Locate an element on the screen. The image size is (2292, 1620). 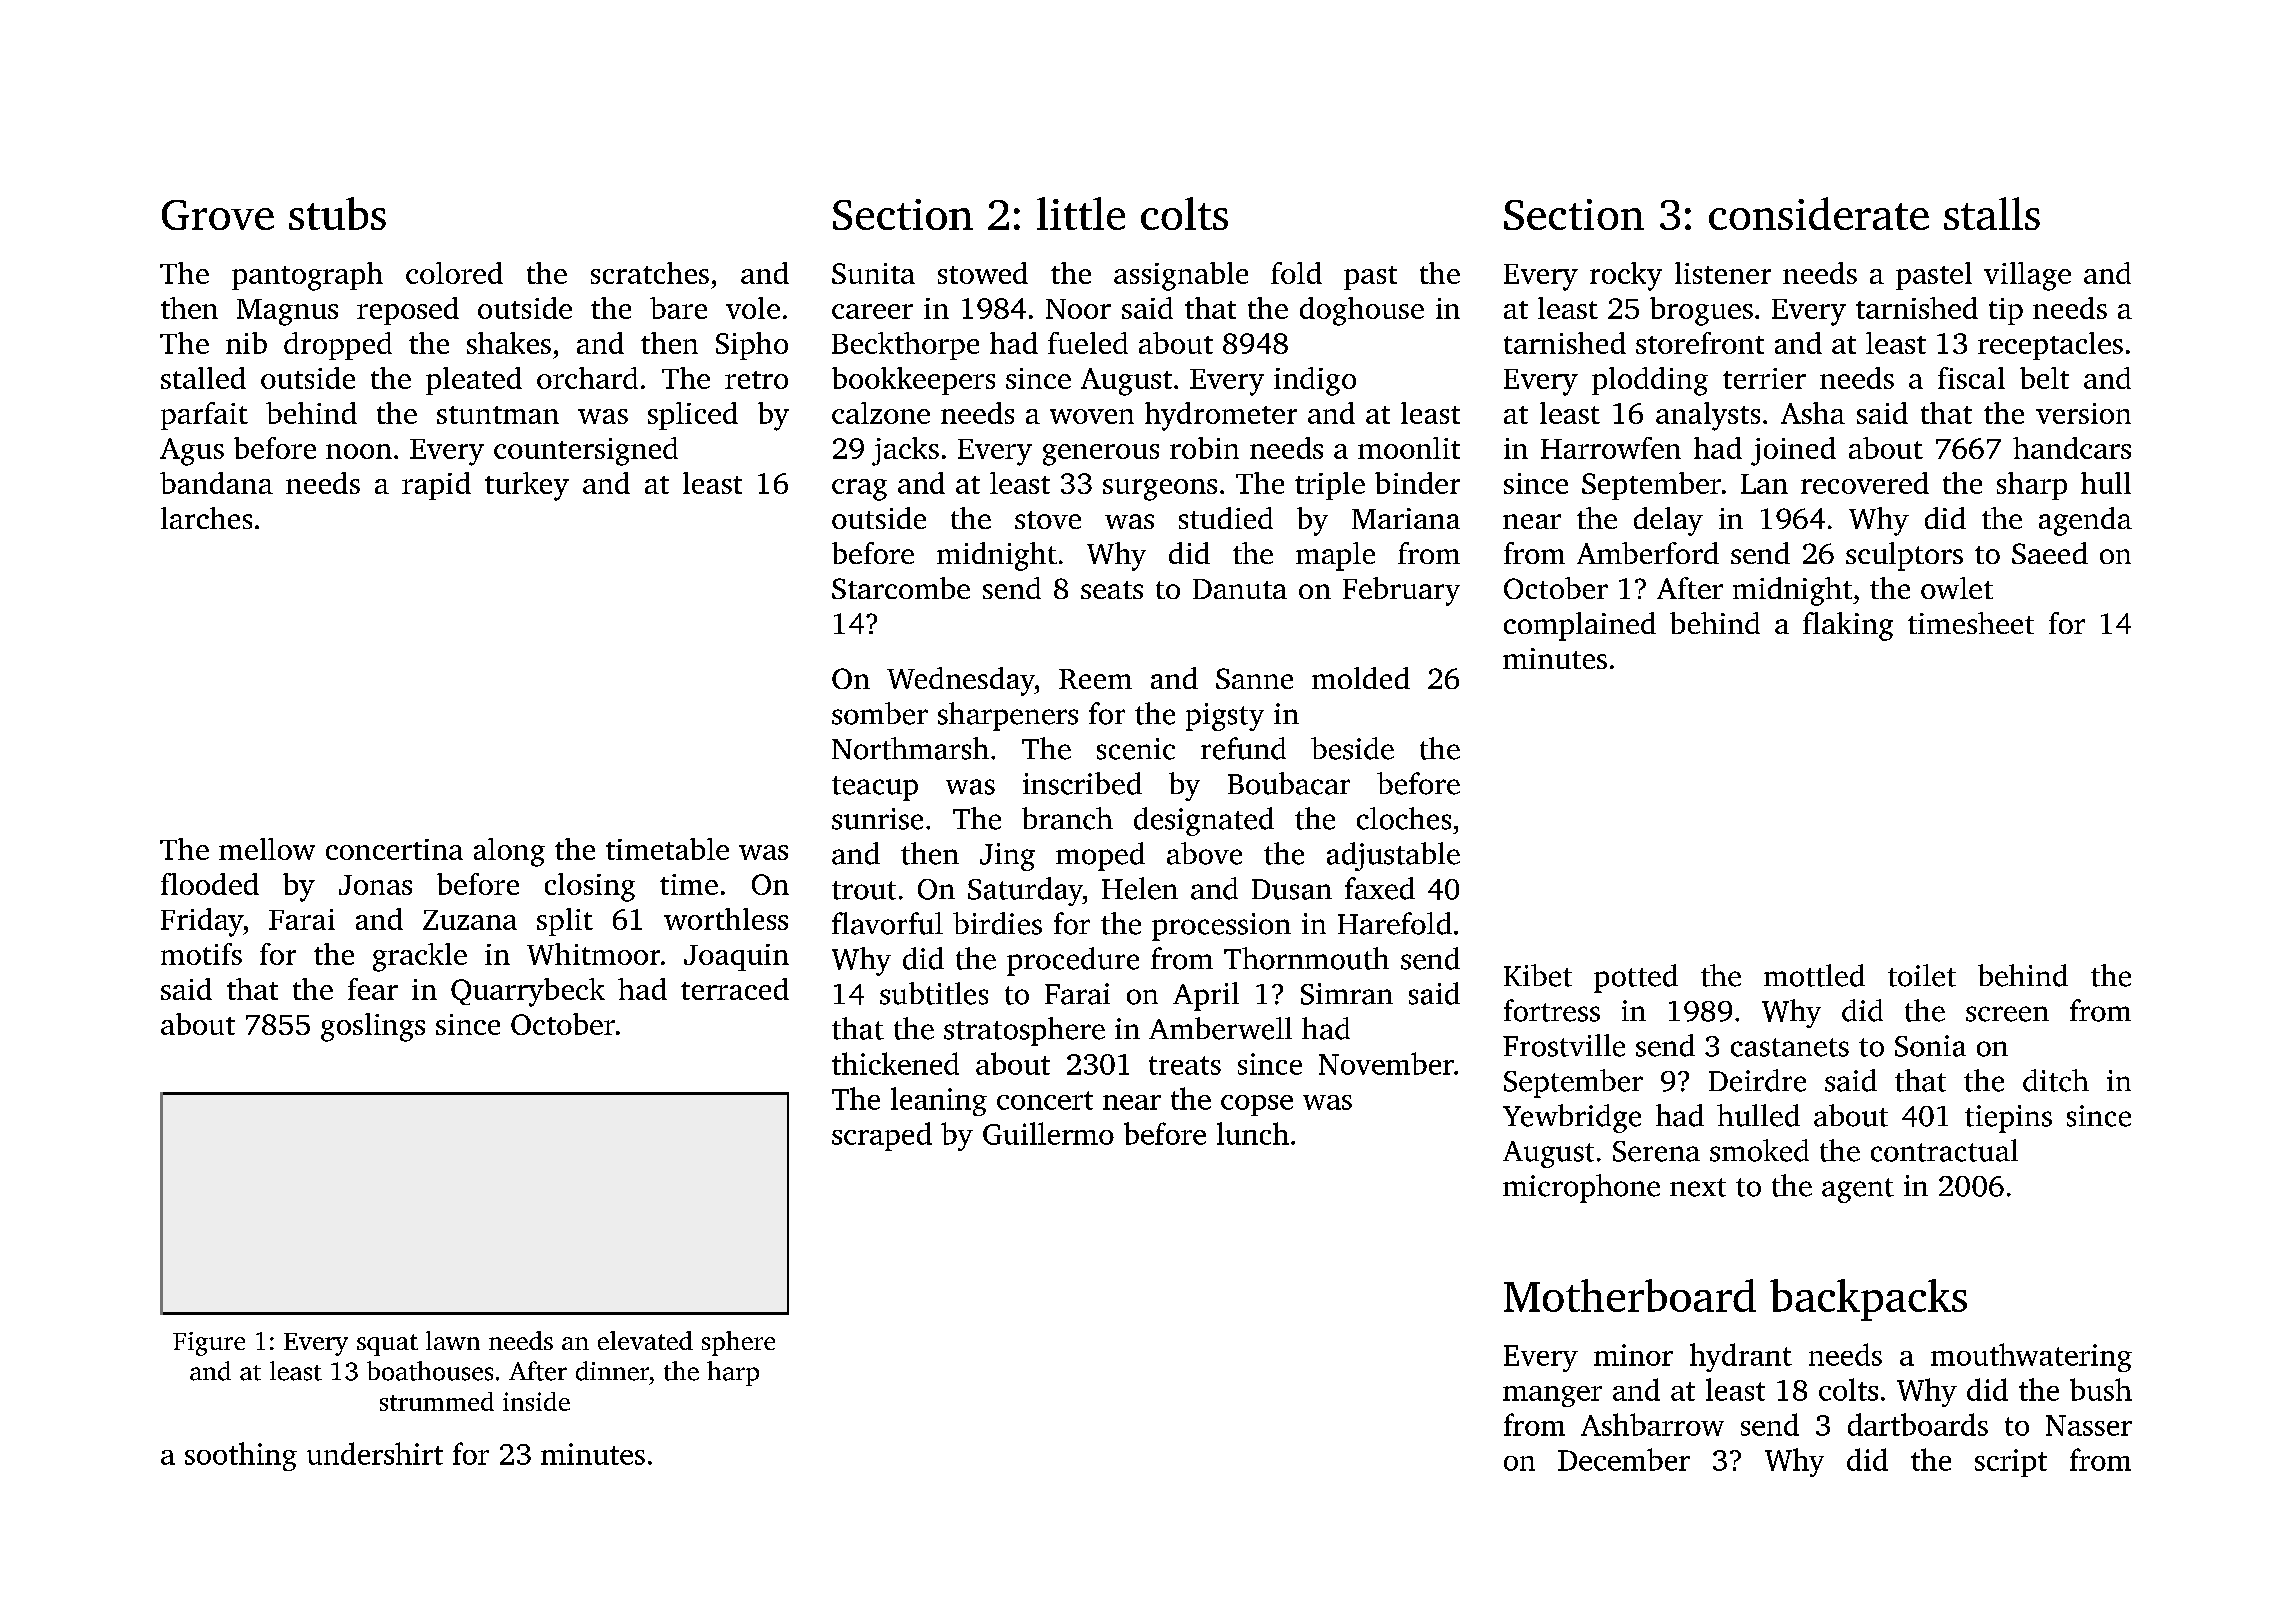
soothing is located at coordinates (241, 1456).
